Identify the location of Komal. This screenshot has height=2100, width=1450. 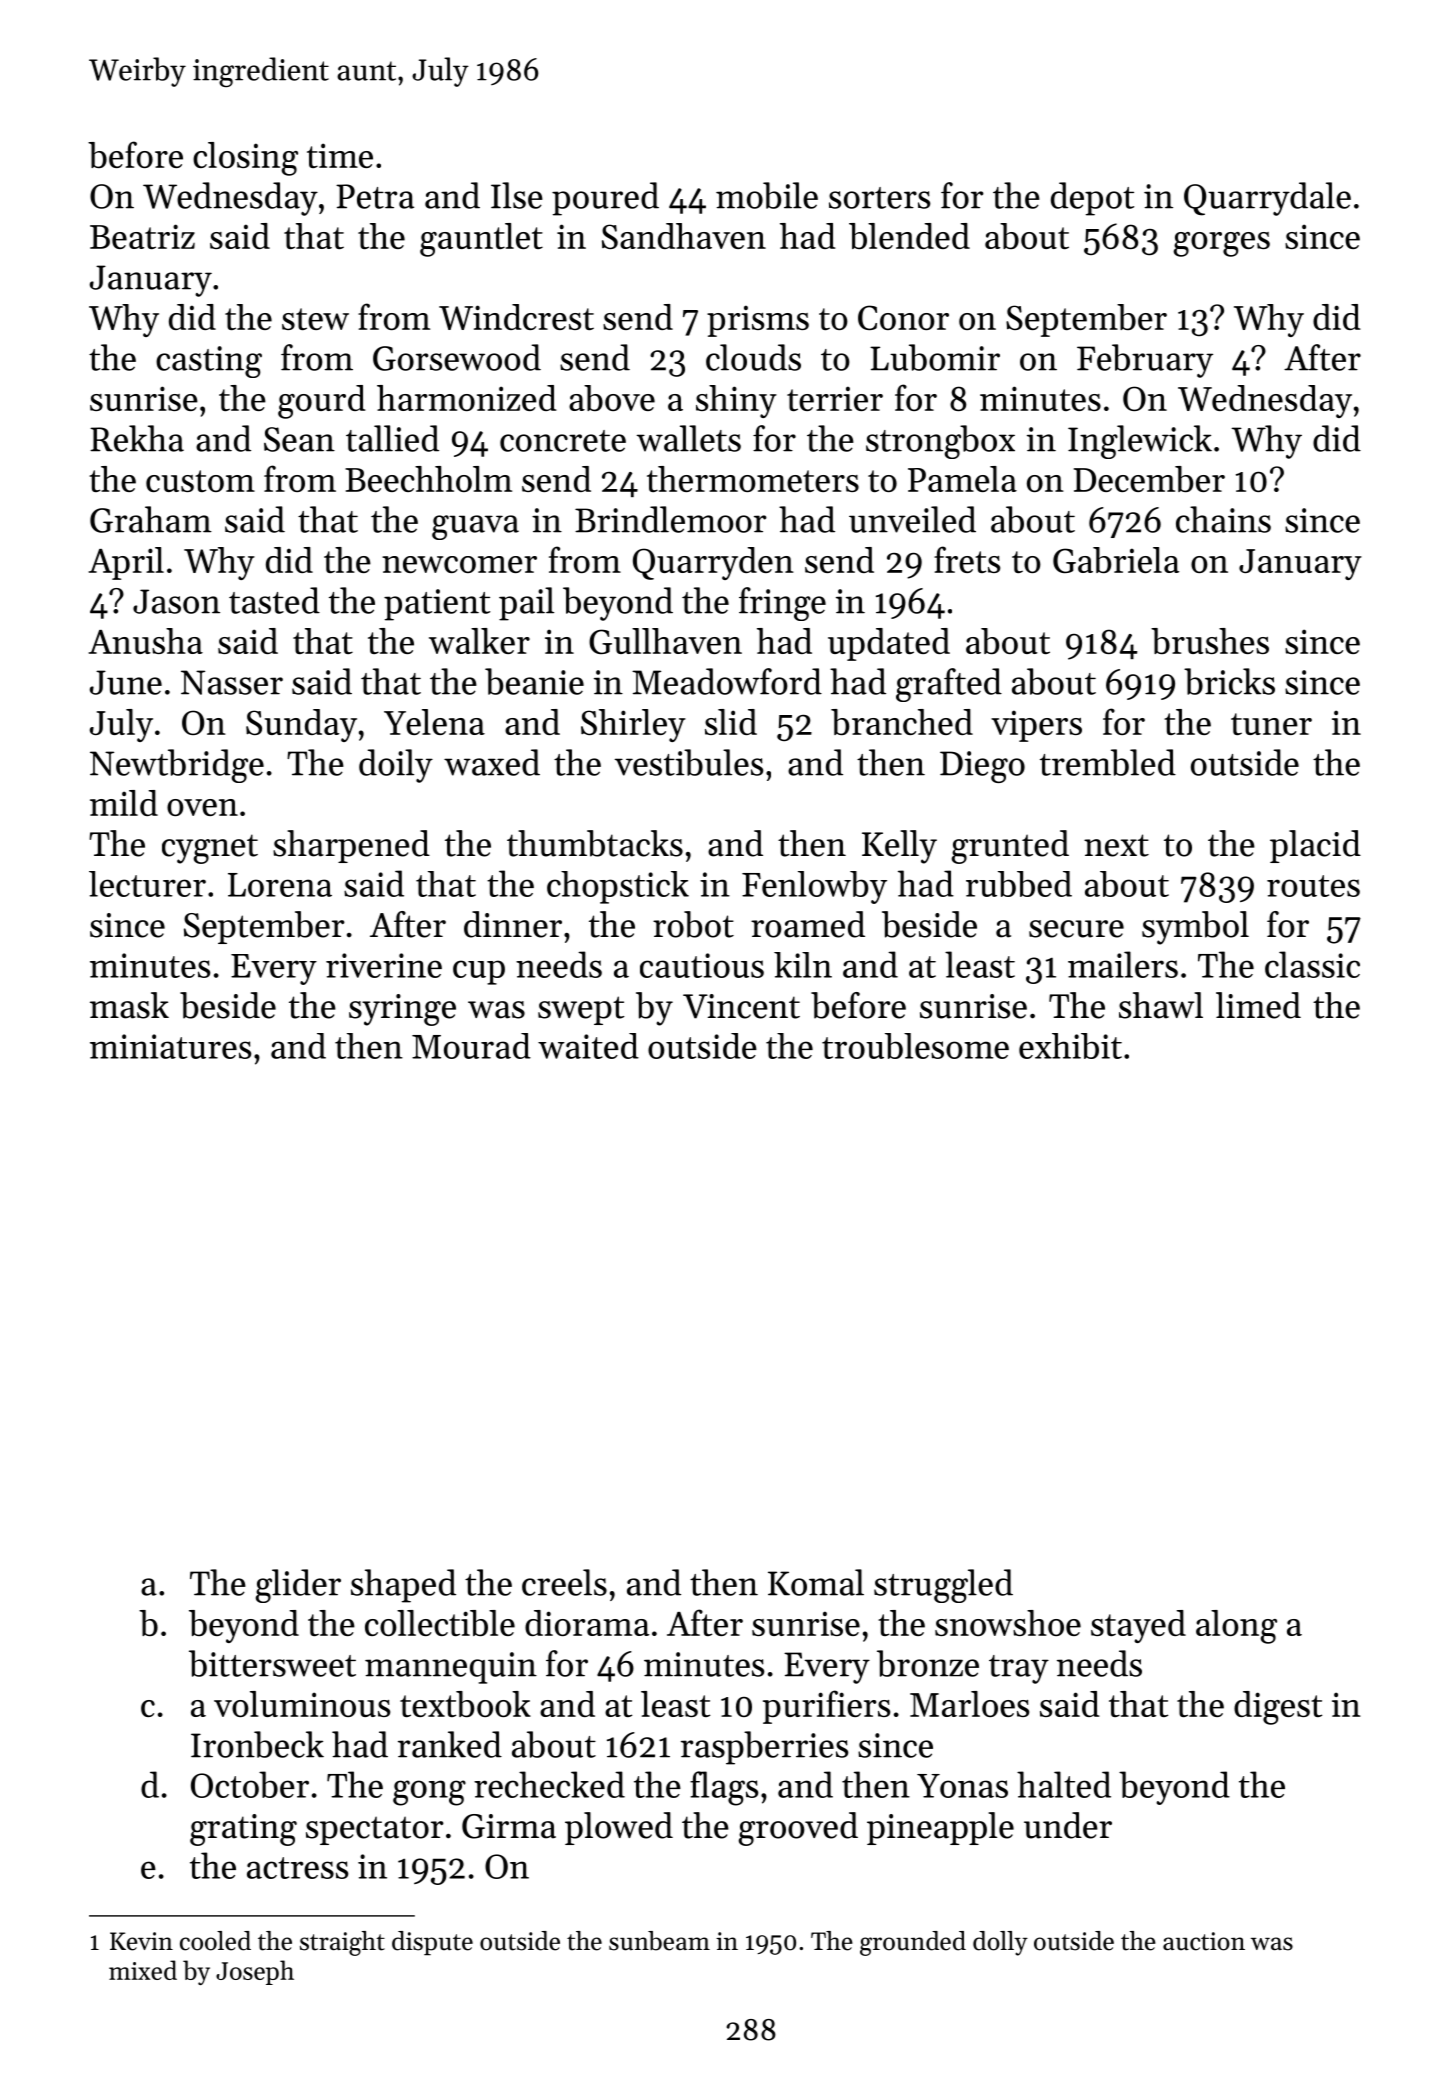
(816, 1582).
